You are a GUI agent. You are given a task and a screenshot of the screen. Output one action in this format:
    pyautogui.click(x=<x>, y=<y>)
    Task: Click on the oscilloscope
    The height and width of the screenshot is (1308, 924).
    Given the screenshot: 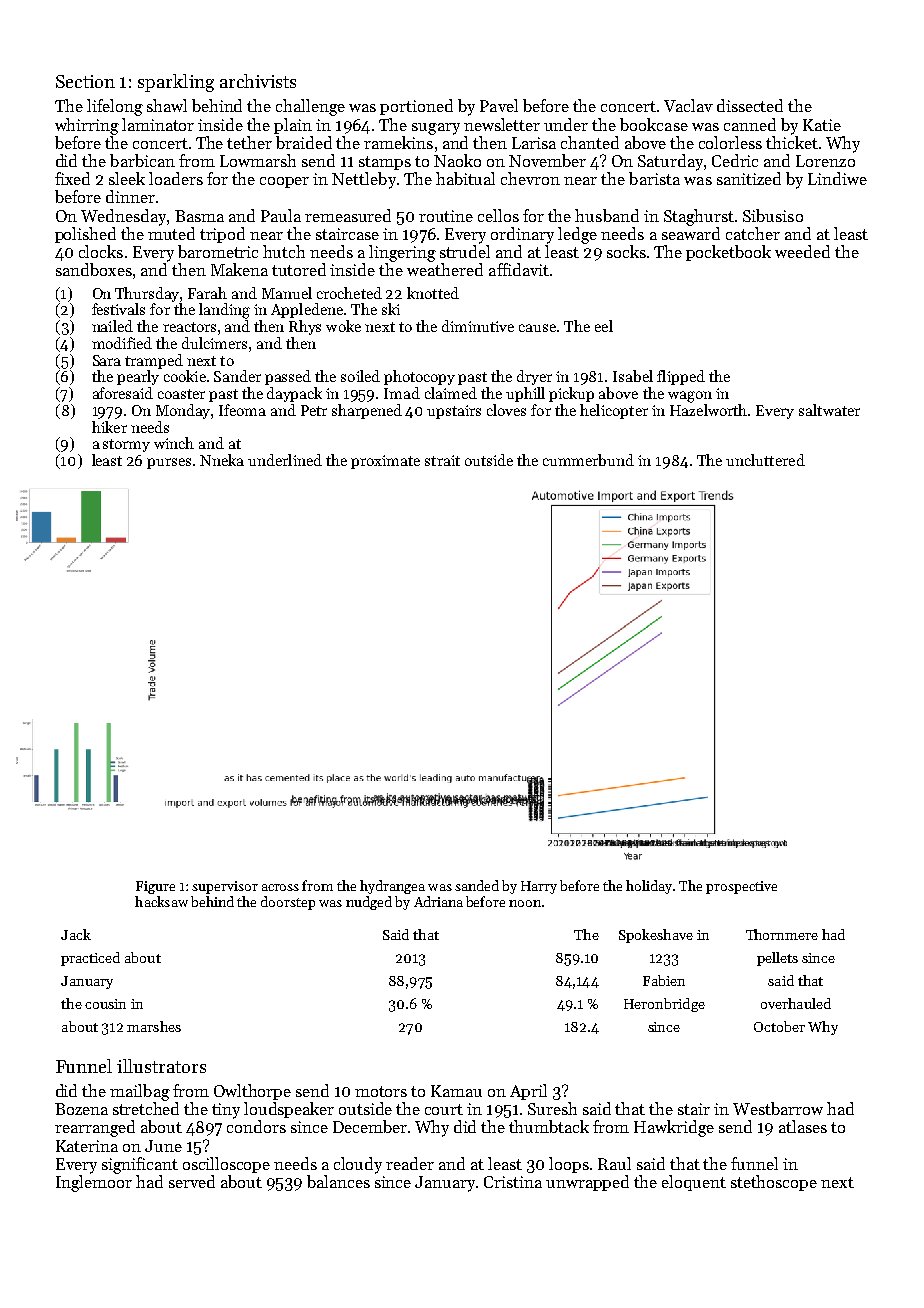 What is the action you would take?
    pyautogui.click(x=226, y=1165)
